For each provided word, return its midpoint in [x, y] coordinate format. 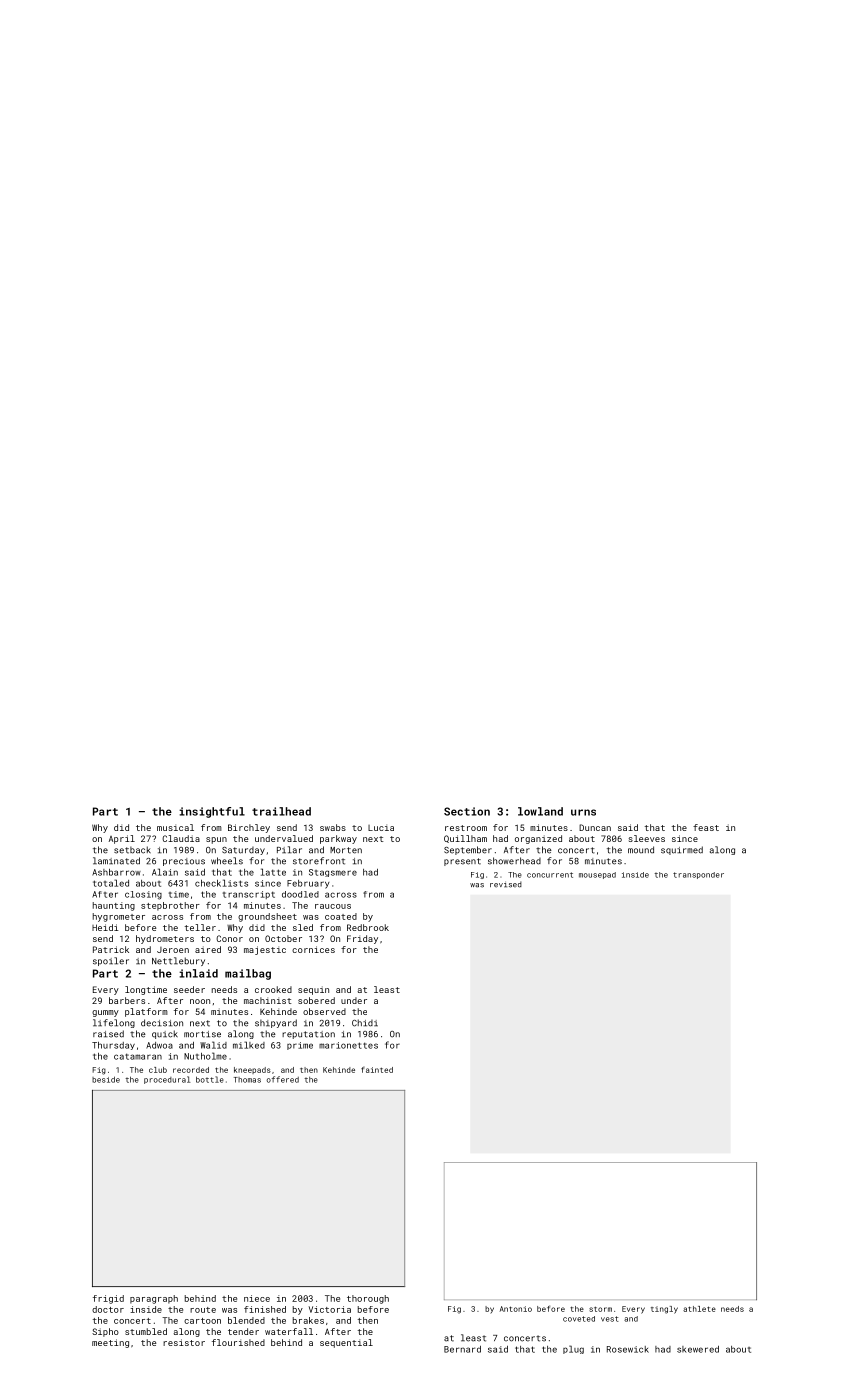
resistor [184, 1342]
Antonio [516, 1309]
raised [108, 1034]
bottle [210, 1079]
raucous [333, 906]
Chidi [365, 1023]
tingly [664, 1310]
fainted [377, 1070]
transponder [698, 875]
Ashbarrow [116, 872]
